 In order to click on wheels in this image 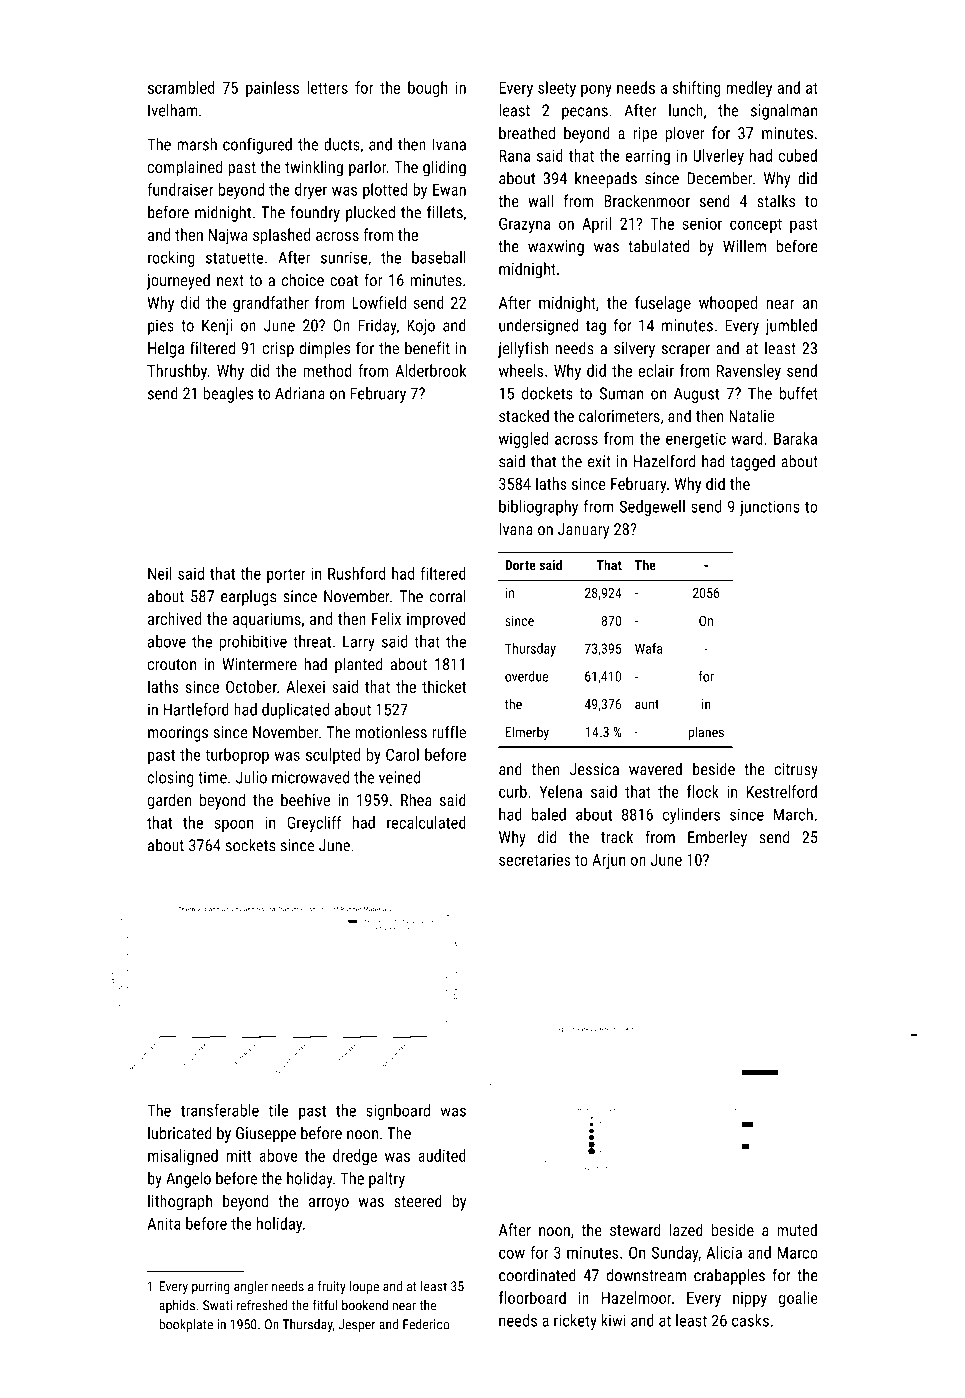, I will do `click(521, 370)`.
